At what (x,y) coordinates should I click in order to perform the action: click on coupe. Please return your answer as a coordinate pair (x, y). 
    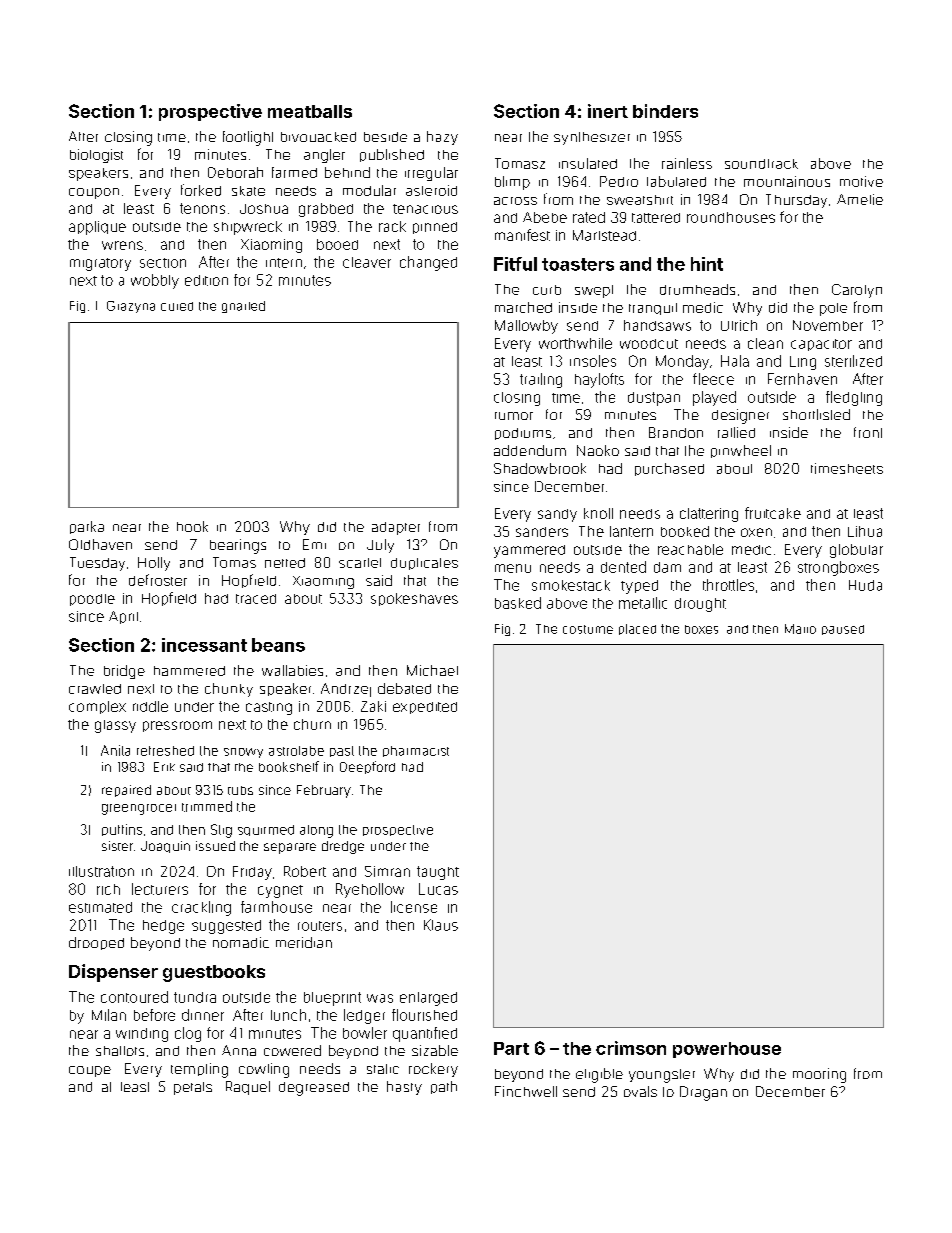
    Looking at the image, I should click on (90, 1071).
